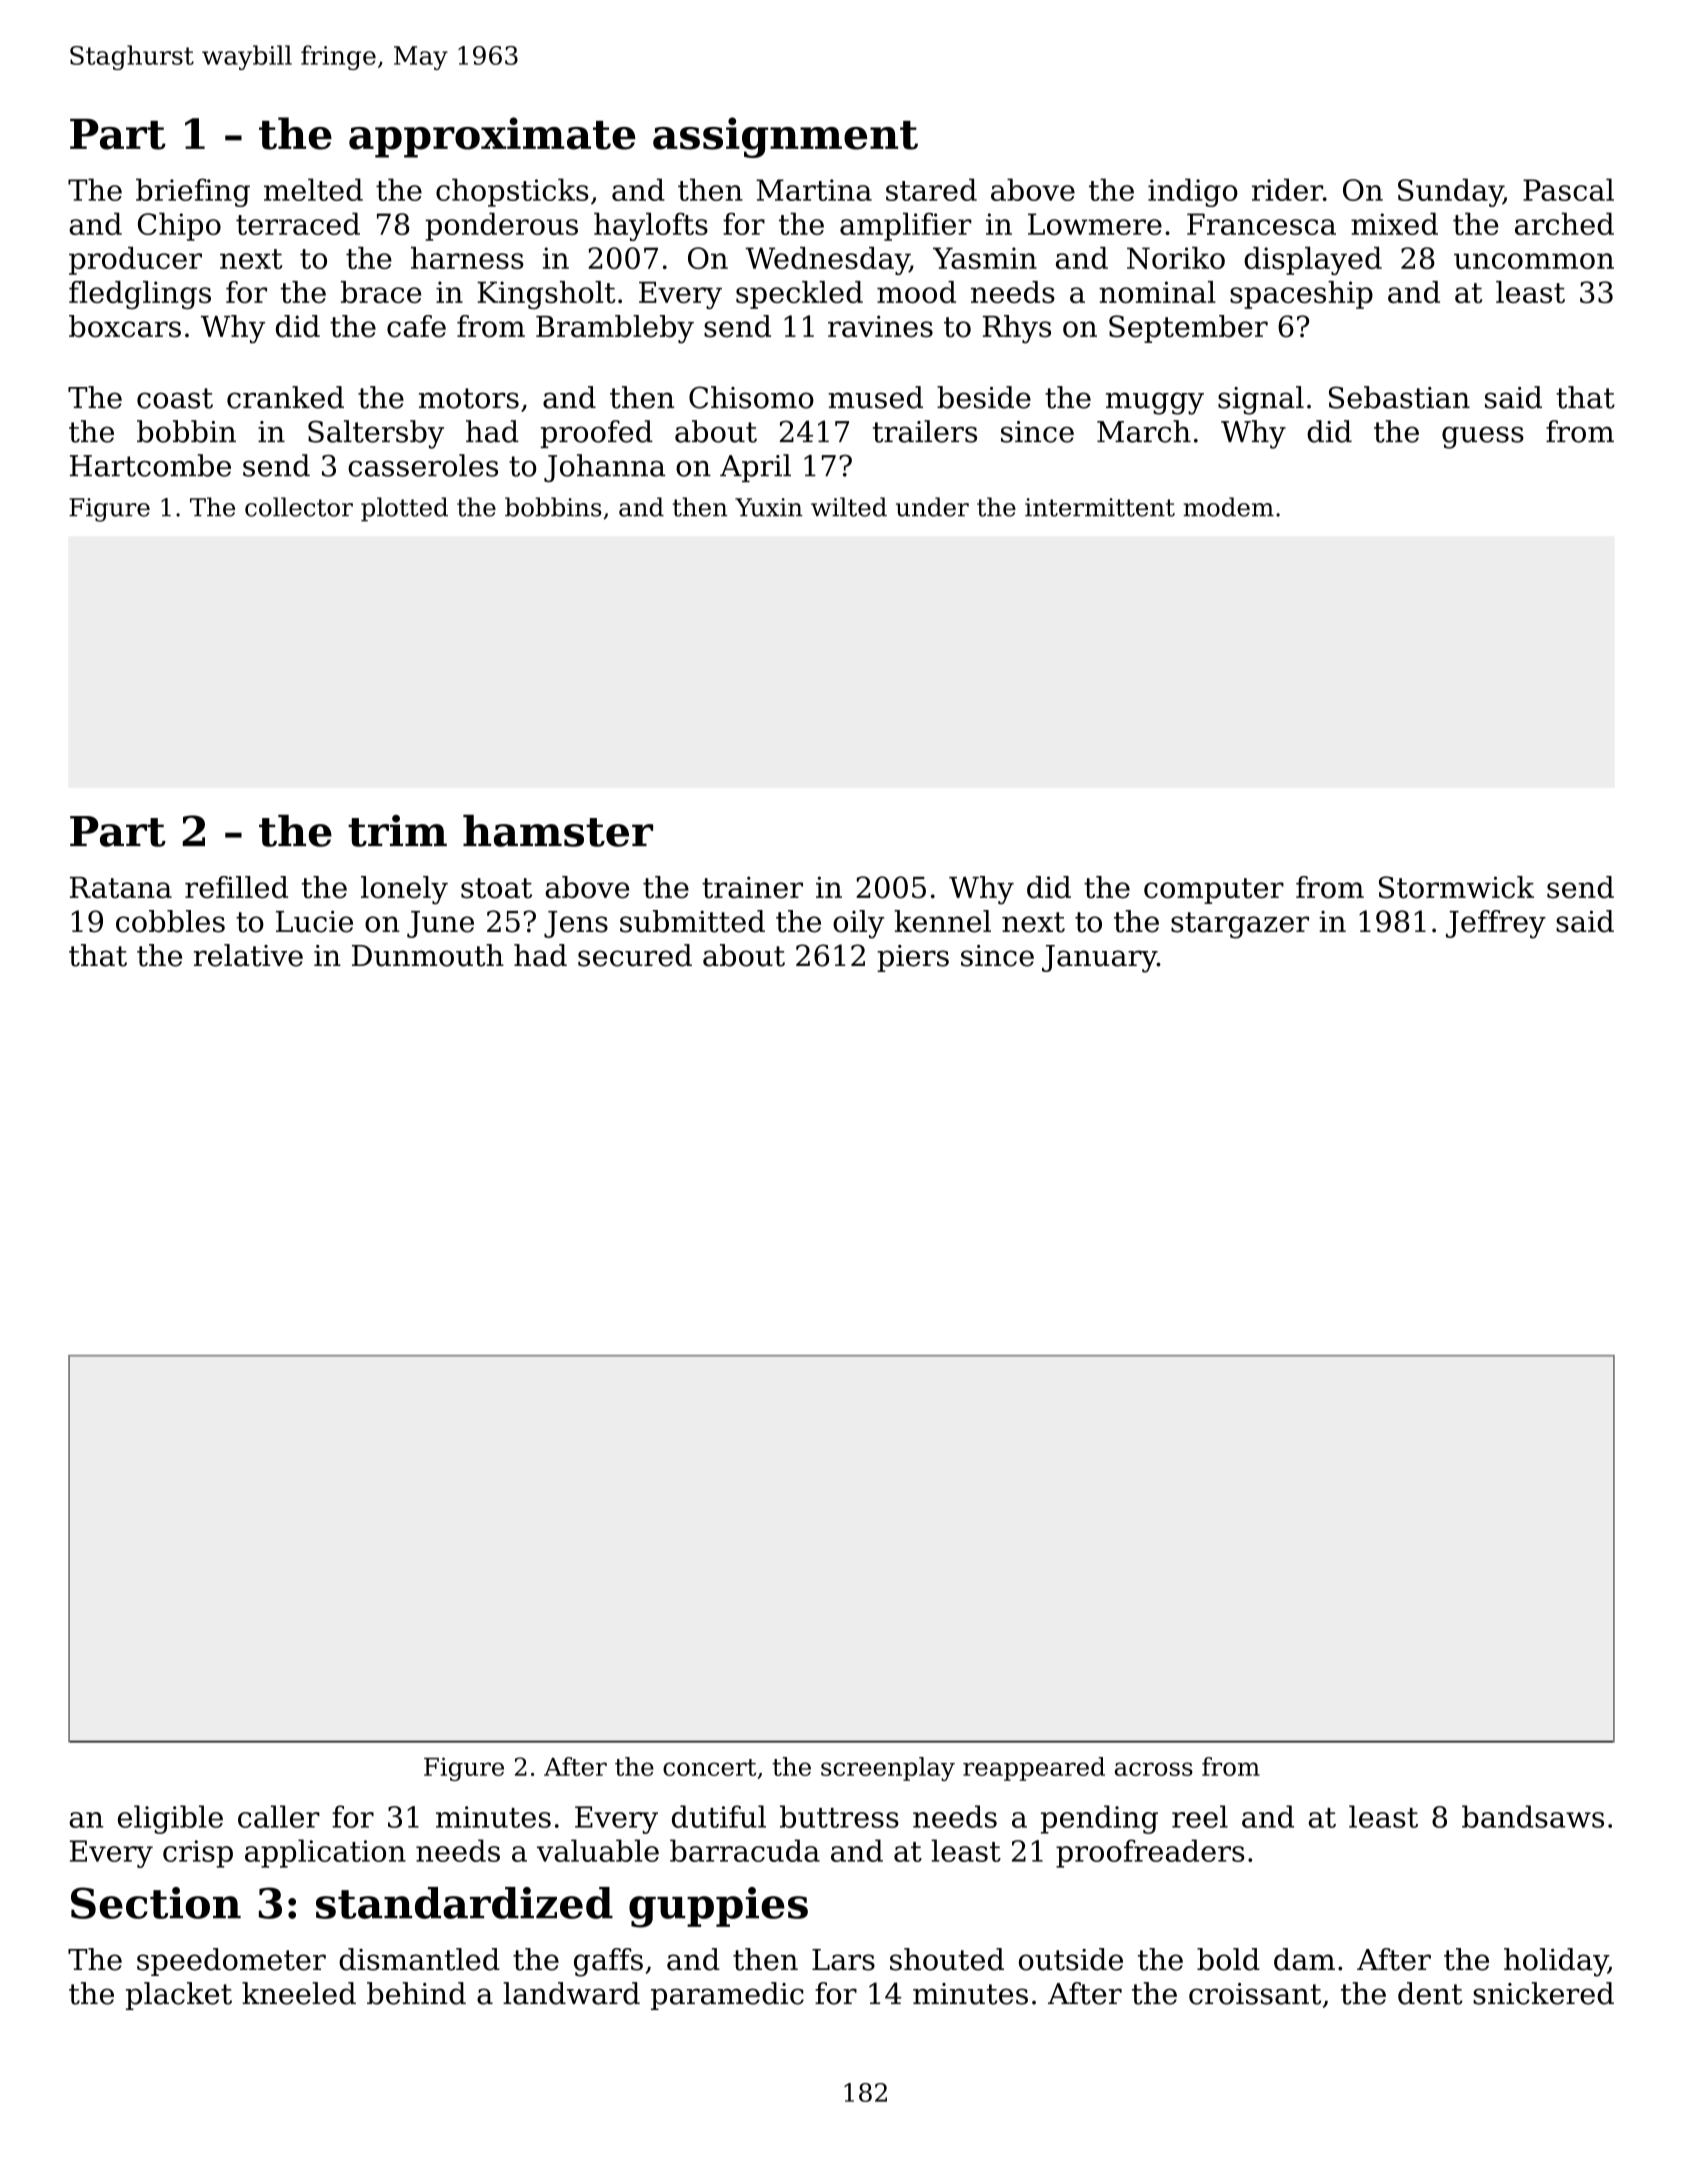  Describe the element at coordinates (932, 507) in the image. I see `under` at that location.
